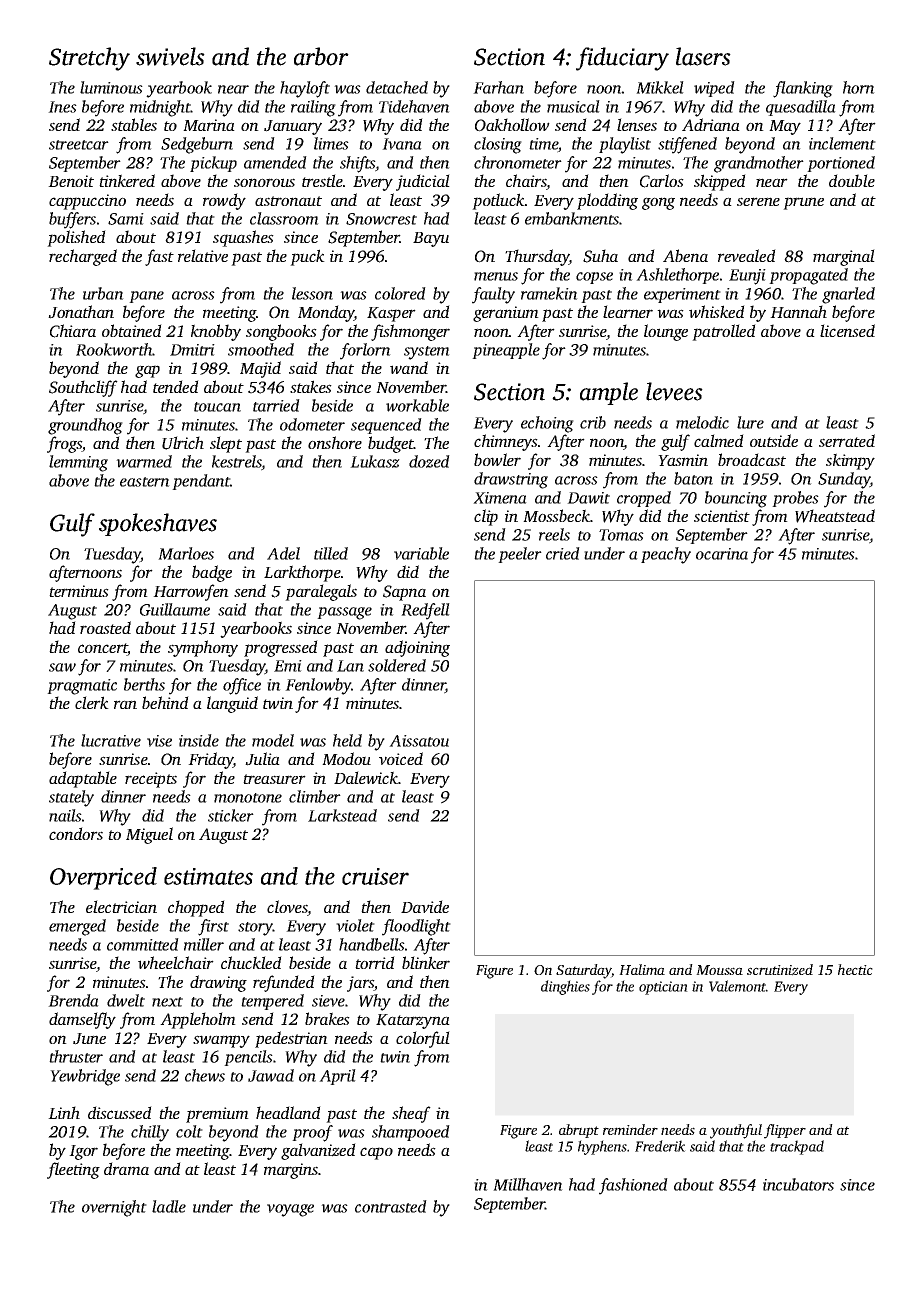 The height and width of the image is (1308, 924). Describe the element at coordinates (264, 182) in the image. I see `sonorous` at that location.
